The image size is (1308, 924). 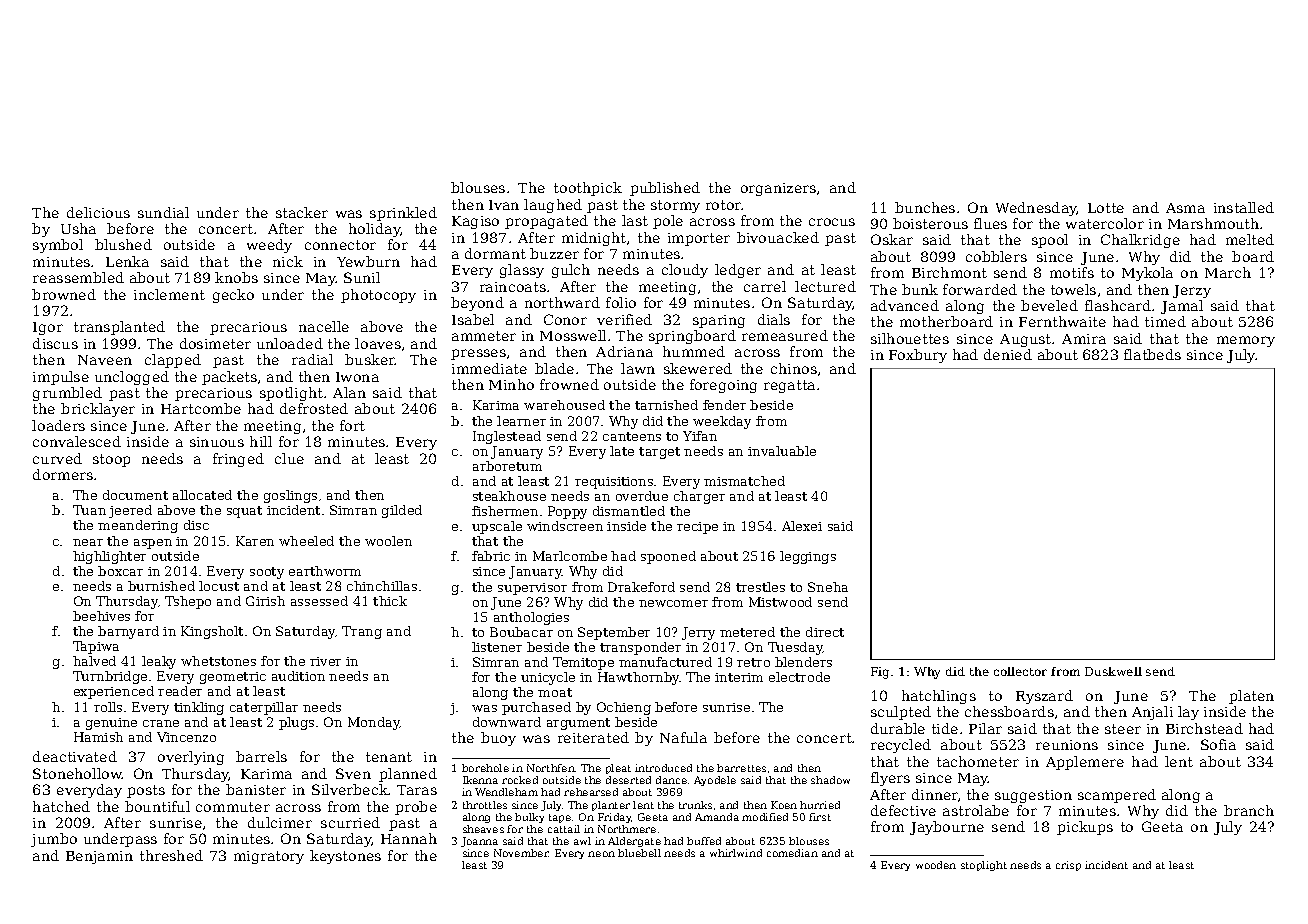 I want to click on Igor, so click(x=48, y=328).
